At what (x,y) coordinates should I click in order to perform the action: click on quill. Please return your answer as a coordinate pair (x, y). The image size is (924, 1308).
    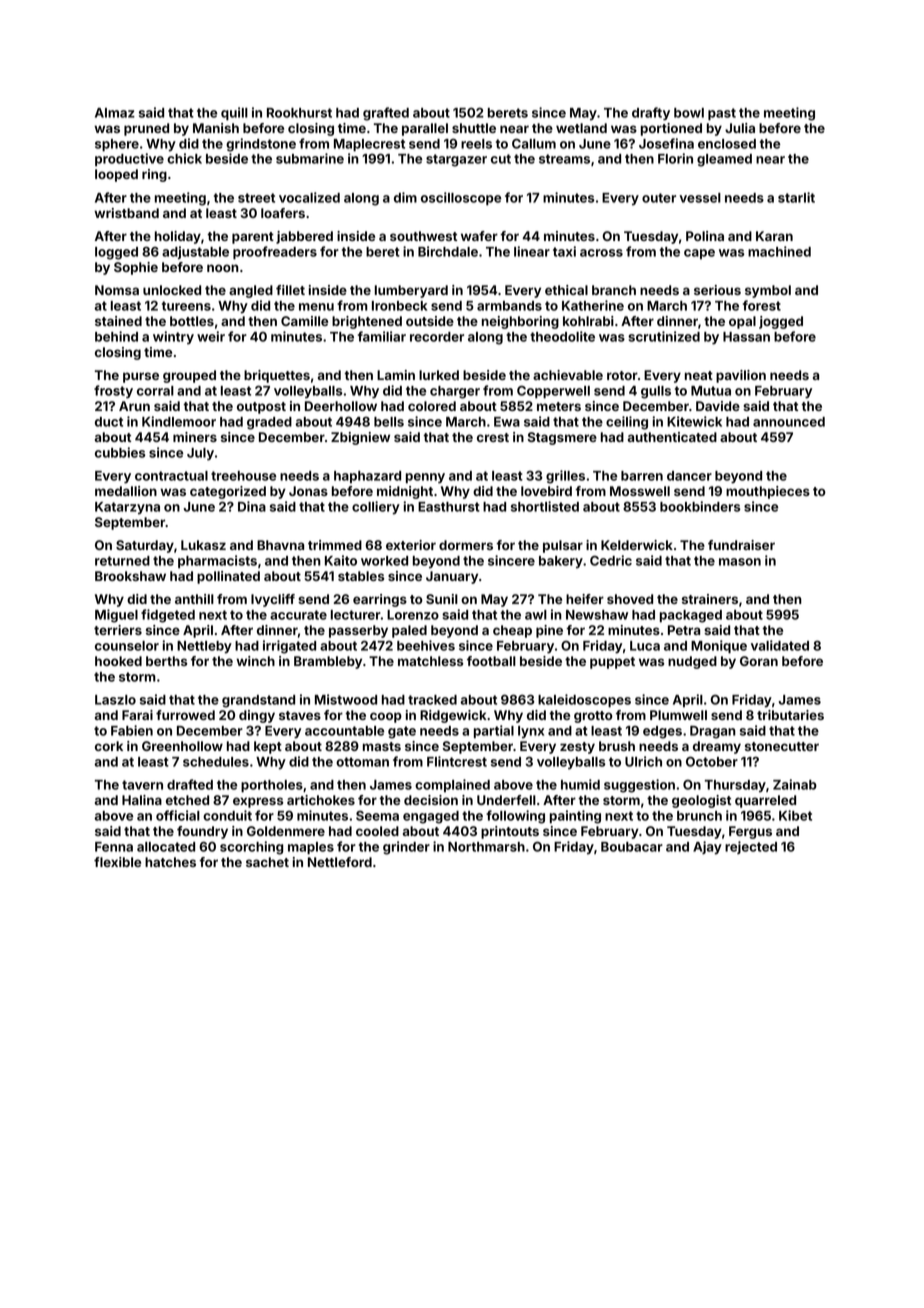
    Looking at the image, I should click on (234, 114).
